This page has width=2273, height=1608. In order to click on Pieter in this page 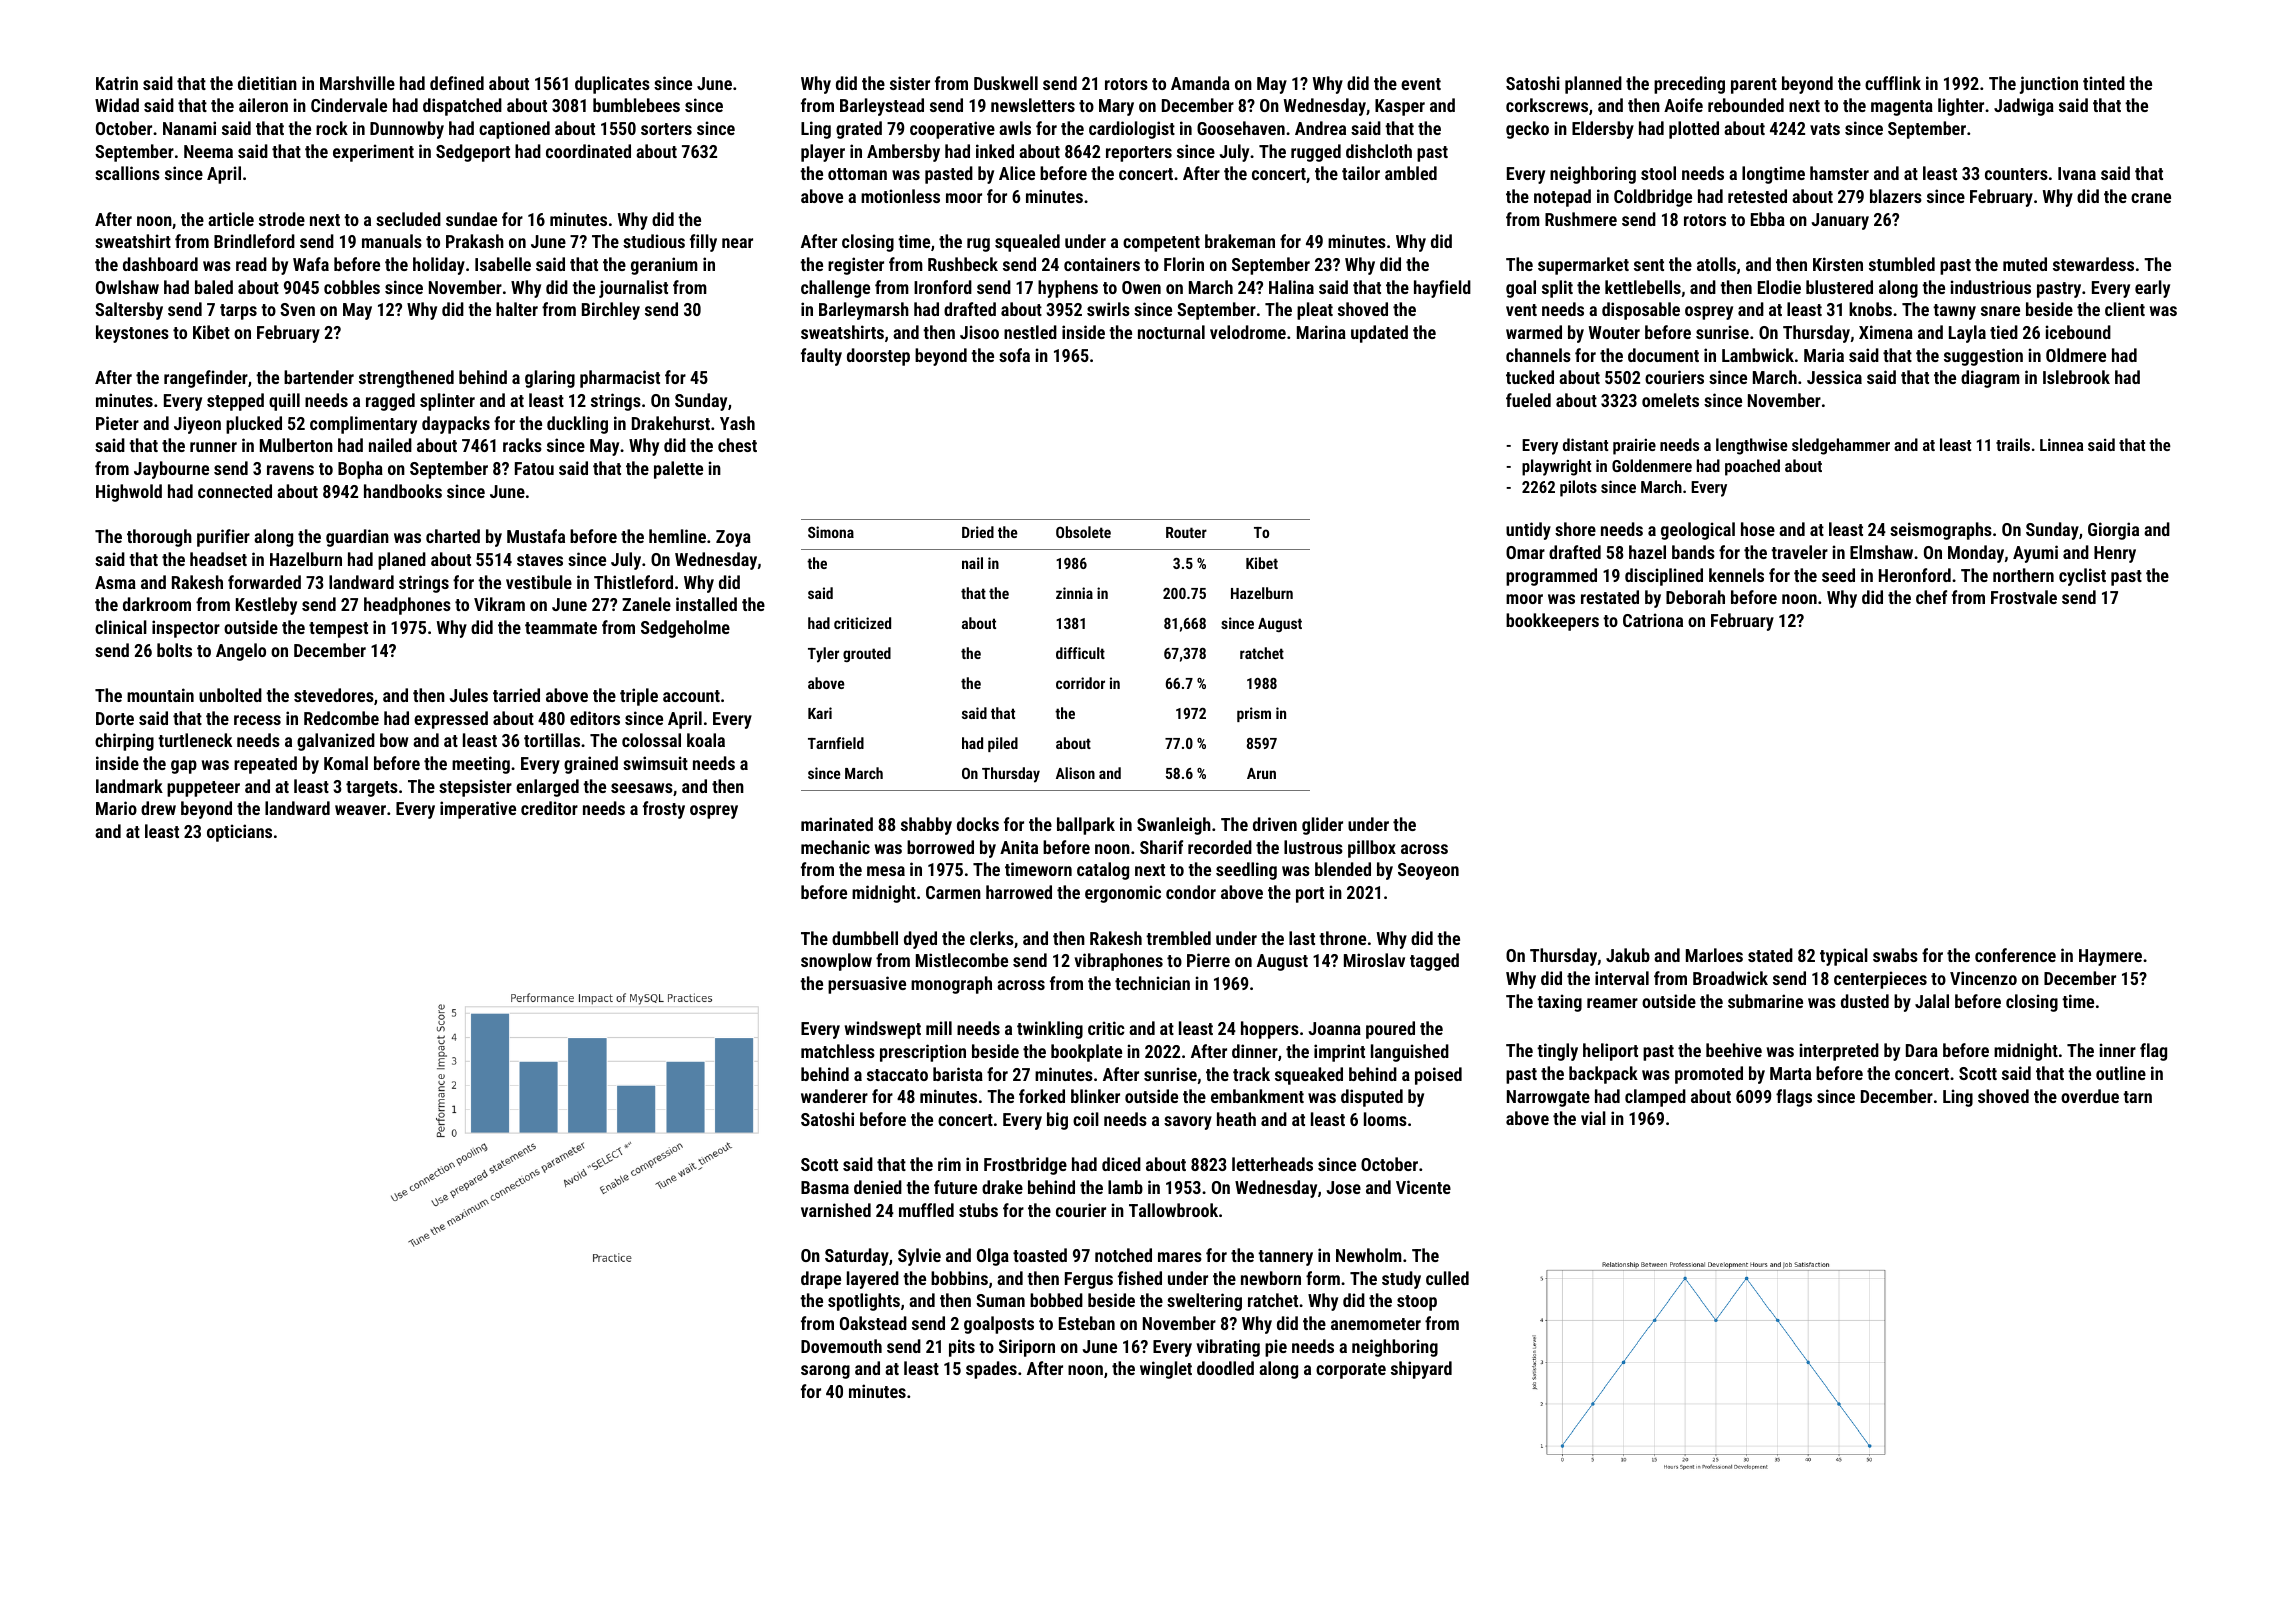, I will do `click(117, 423)`.
